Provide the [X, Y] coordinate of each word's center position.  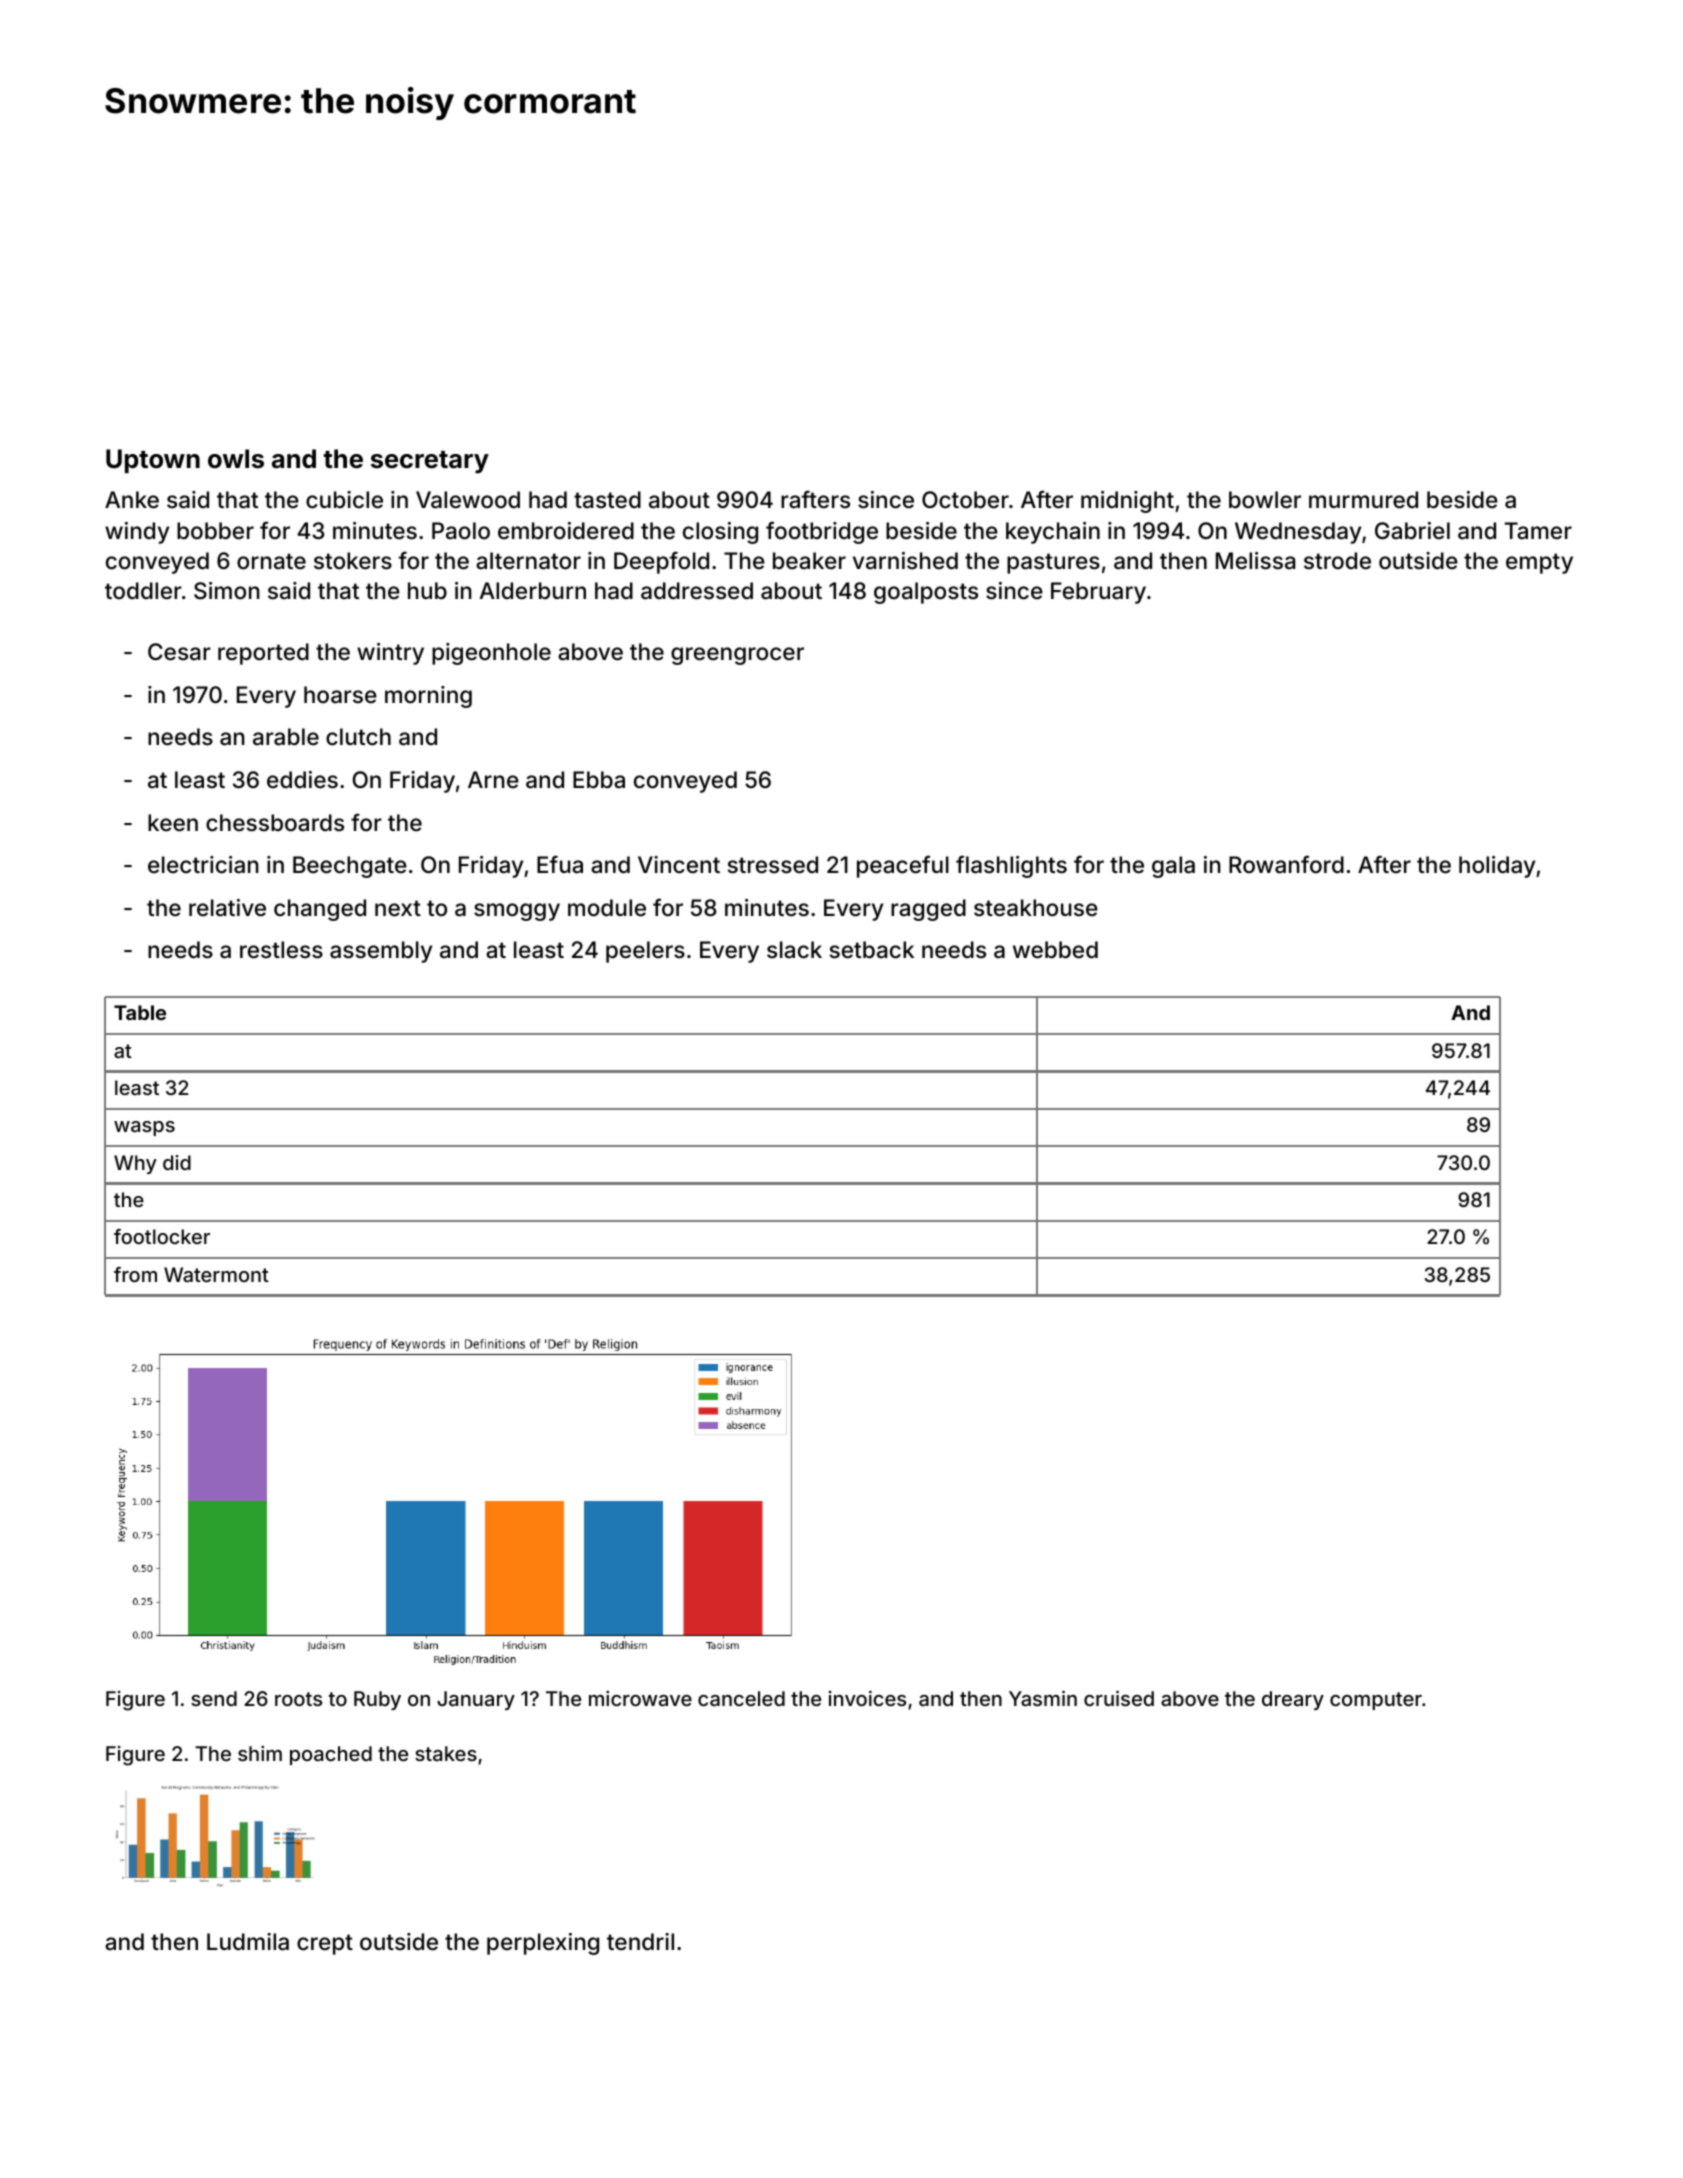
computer [1376, 1701]
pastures [1053, 563]
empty [1539, 563]
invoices [867, 1698]
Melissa [1256, 561]
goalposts [926, 593]
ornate [271, 561]
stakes [446, 1753]
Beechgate [350, 867]
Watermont [216, 1274]
